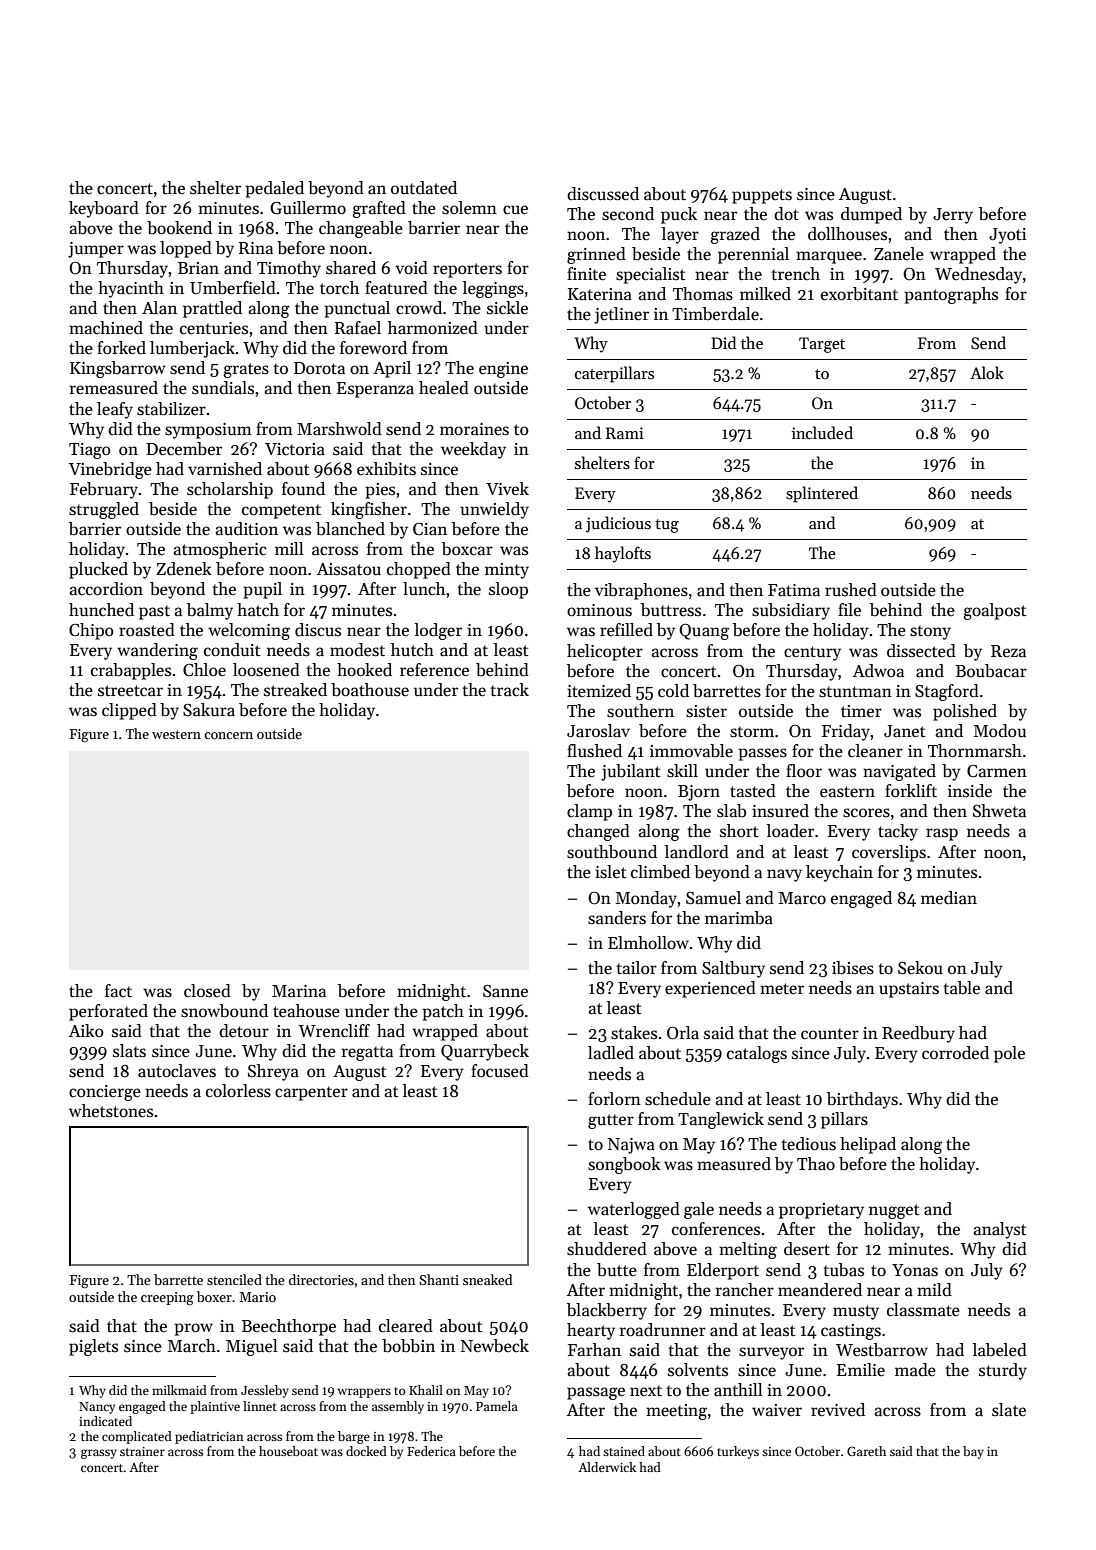 Image resolution: width=1096 pixels, height=1550 pixels. I want to click on Rami, so click(625, 433).
